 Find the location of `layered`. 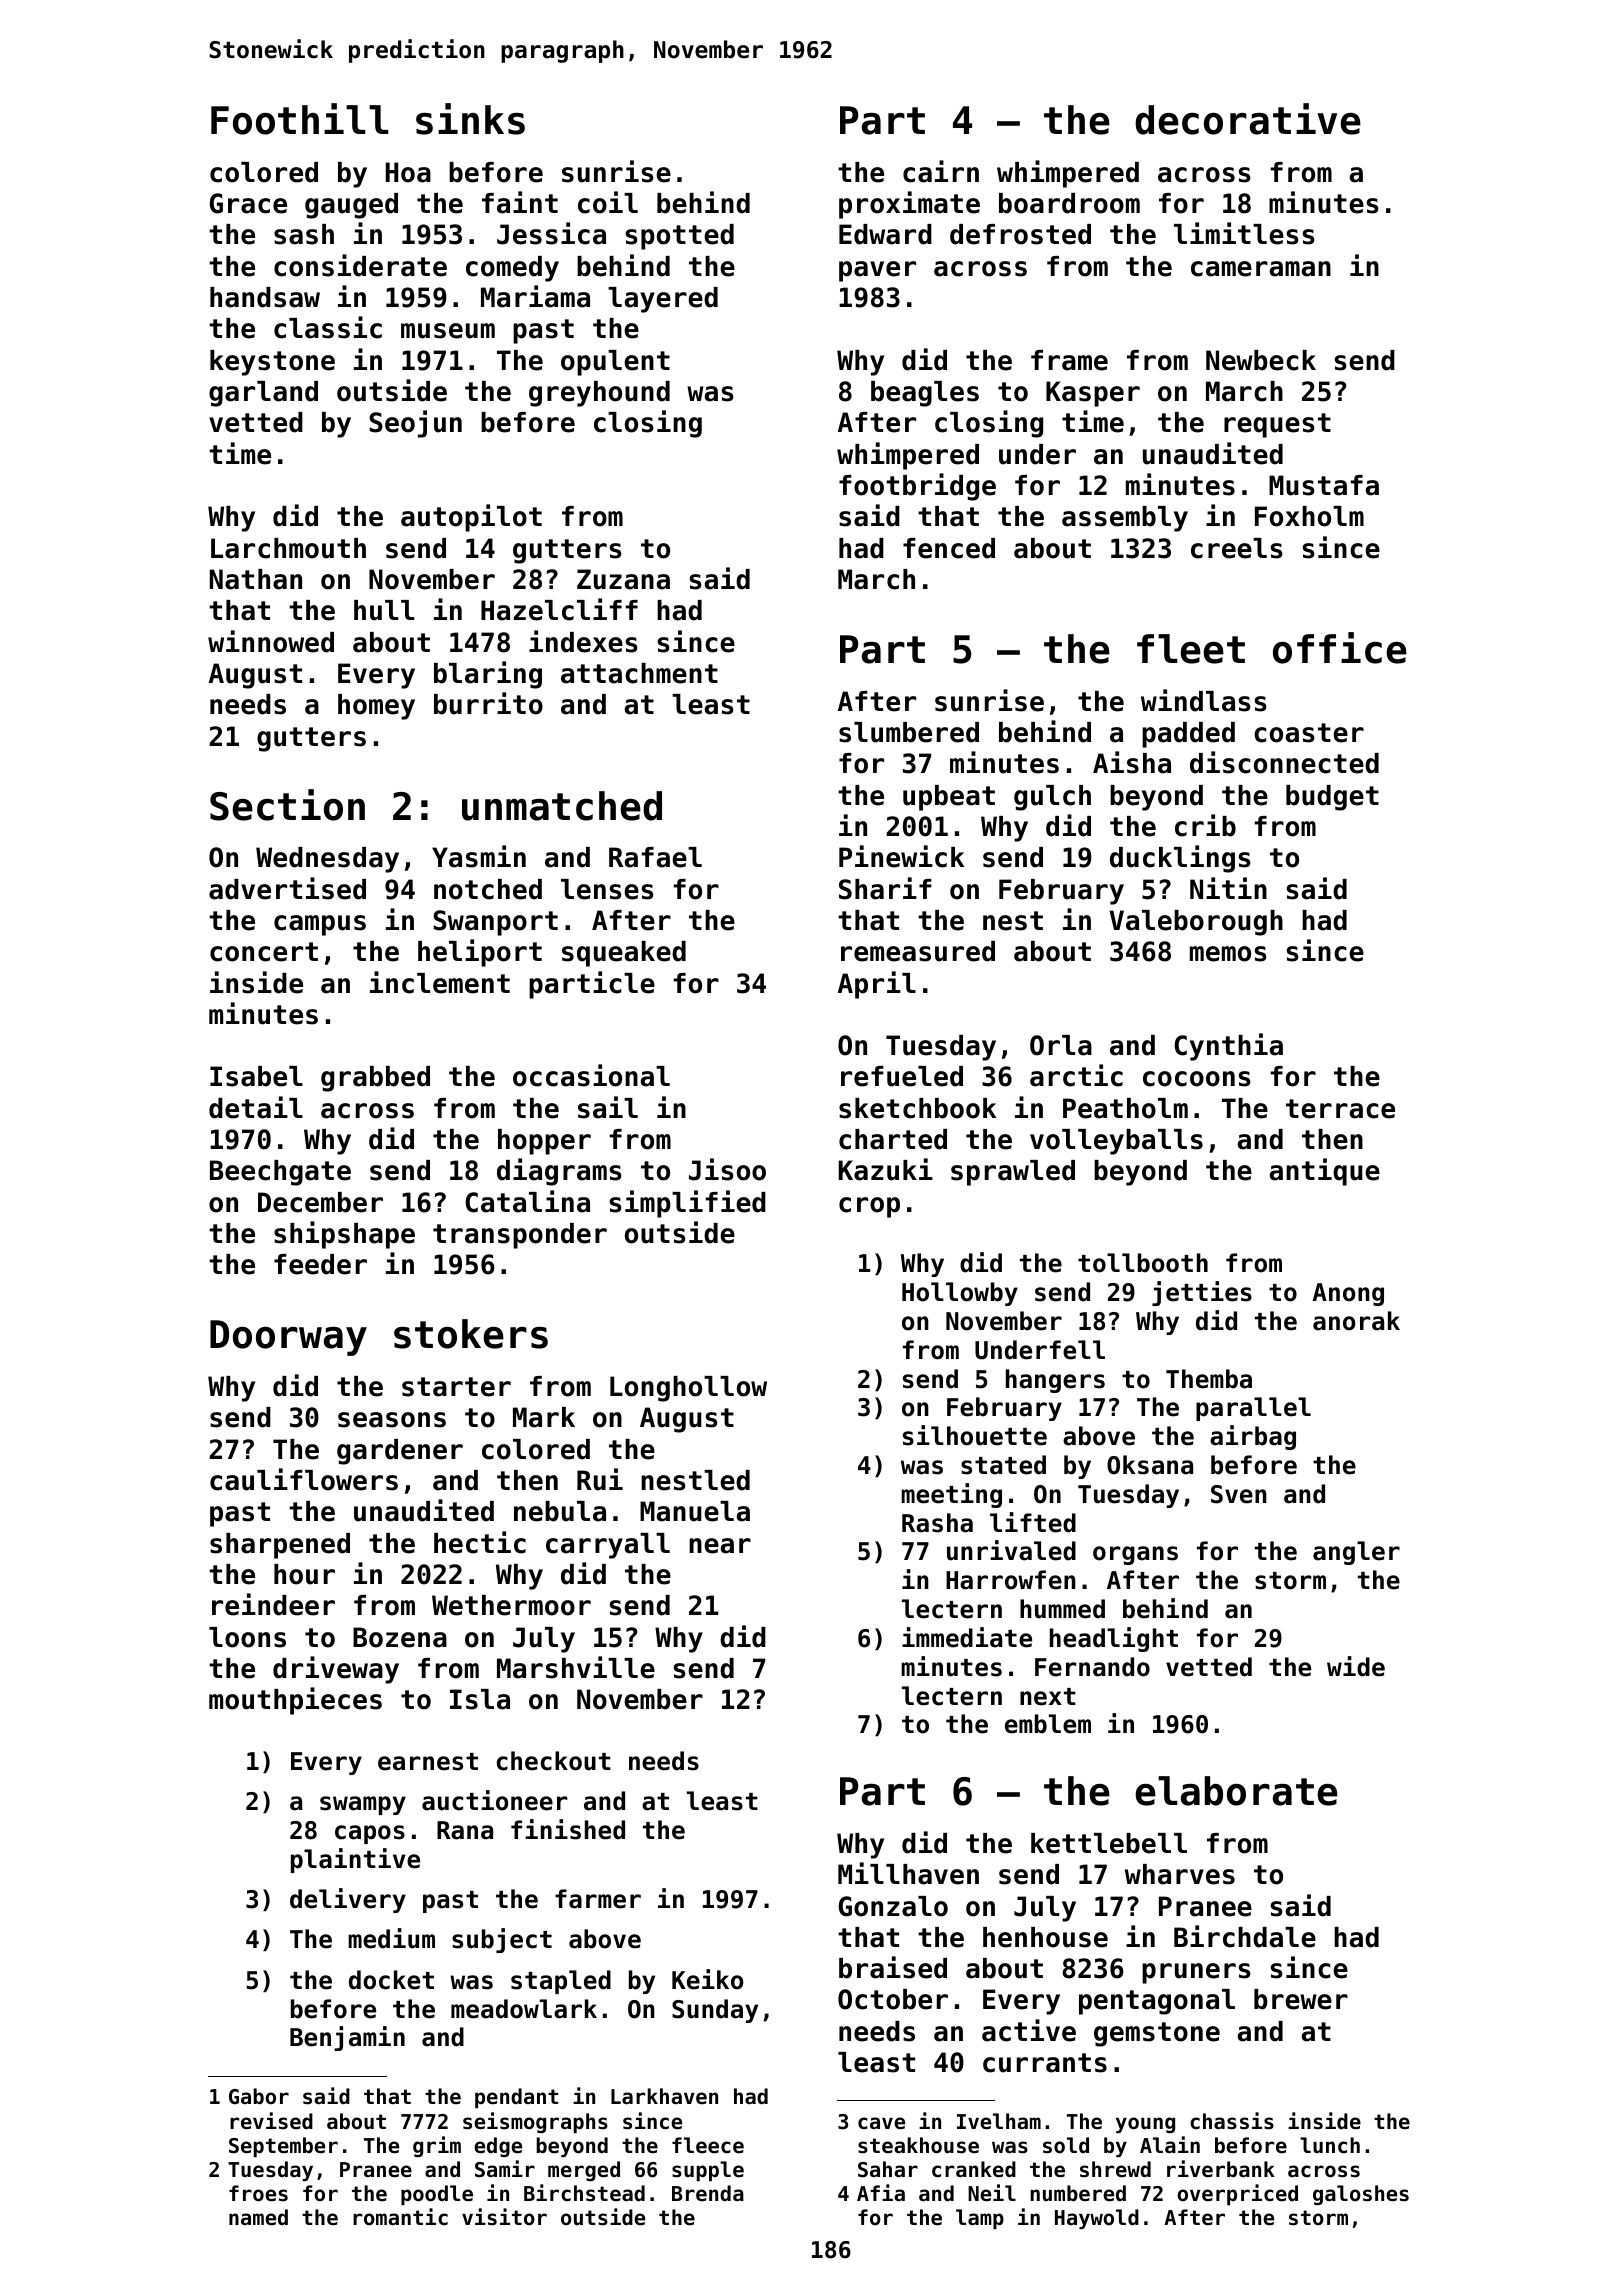

layered is located at coordinates (663, 300).
